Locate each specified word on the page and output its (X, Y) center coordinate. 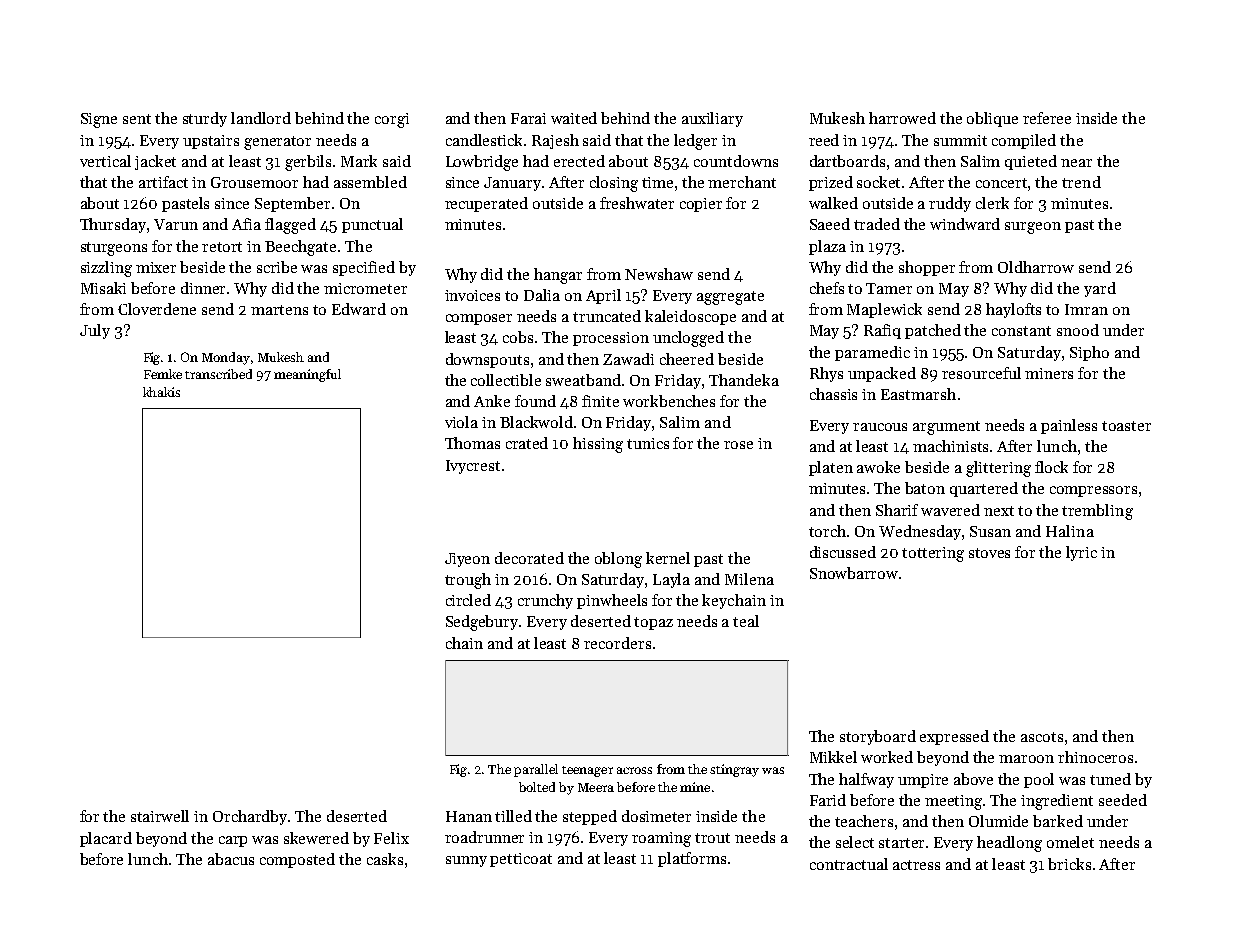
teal (746, 621)
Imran (1086, 309)
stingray (734, 770)
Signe (99, 120)
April (603, 296)
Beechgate (300, 248)
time (657, 182)
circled (468, 600)
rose (738, 445)
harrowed (902, 118)
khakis (161, 392)
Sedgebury (483, 623)
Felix (391, 838)
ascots (1042, 737)
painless (1069, 426)
